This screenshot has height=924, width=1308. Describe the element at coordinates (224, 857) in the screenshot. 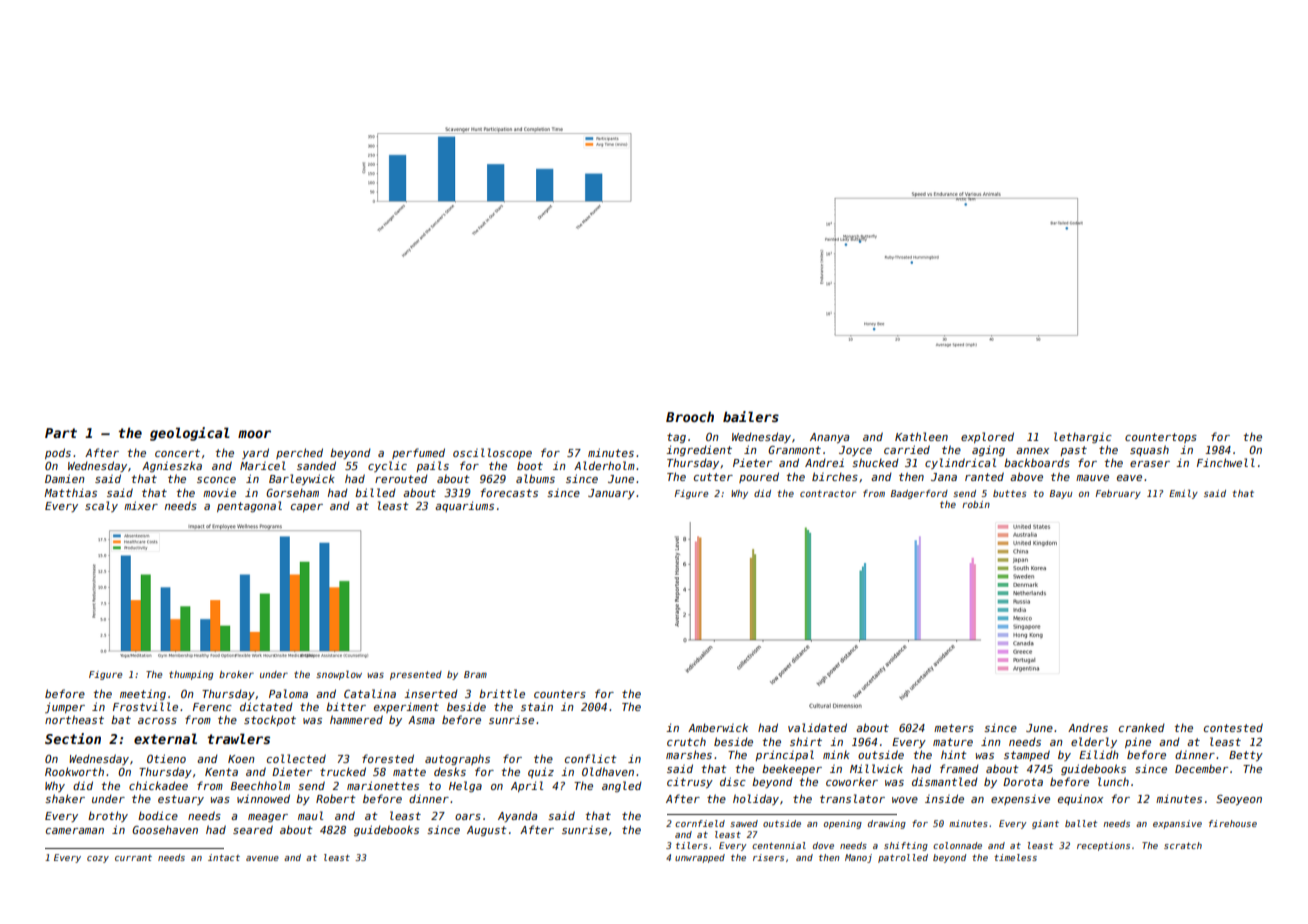

I see `intact` at that location.
